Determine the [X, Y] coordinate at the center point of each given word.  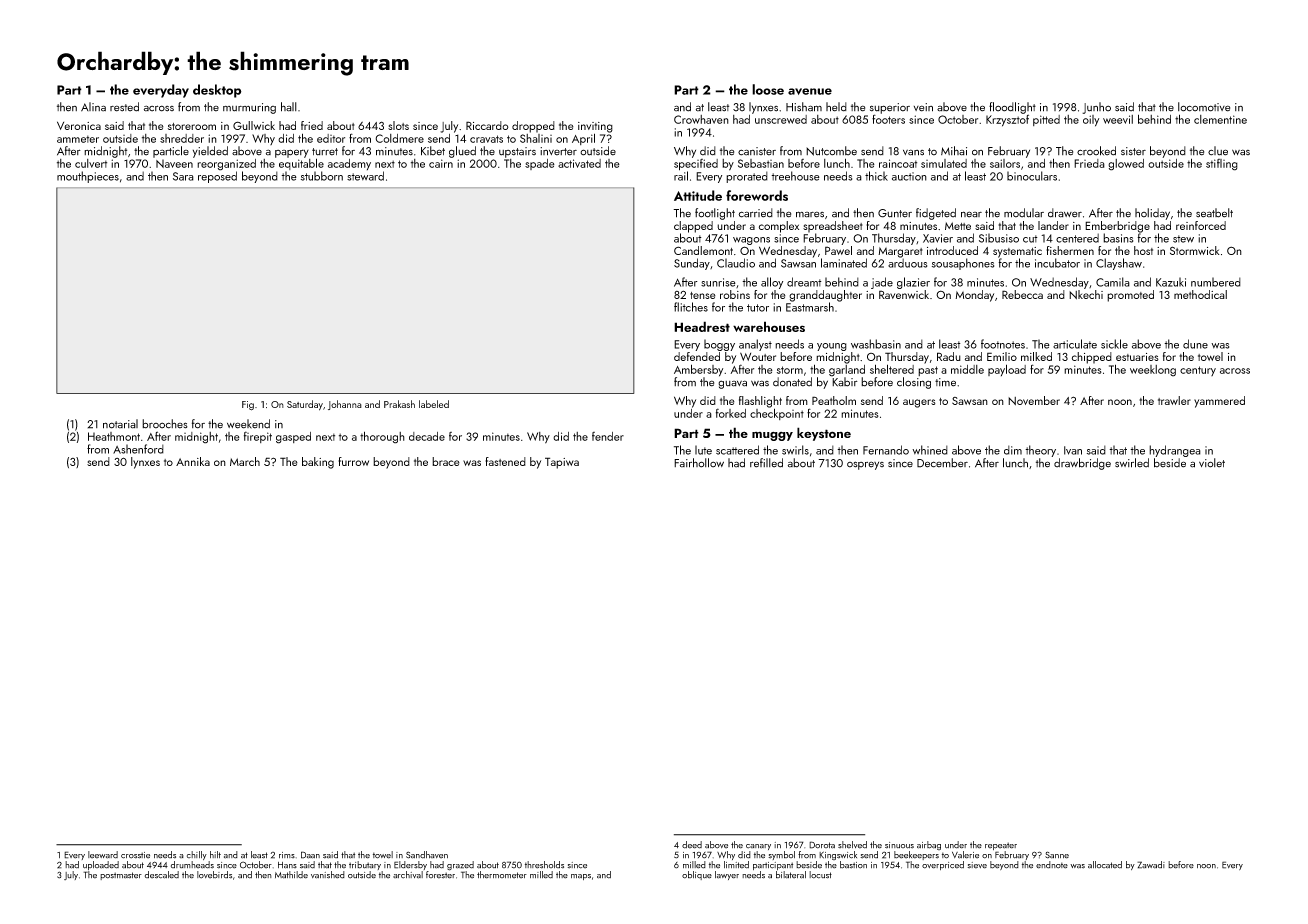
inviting [595, 127]
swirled [1132, 463]
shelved [852, 845]
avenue [810, 91]
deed [692, 845]
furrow [353, 461]
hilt [215, 854]
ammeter [78, 139]
